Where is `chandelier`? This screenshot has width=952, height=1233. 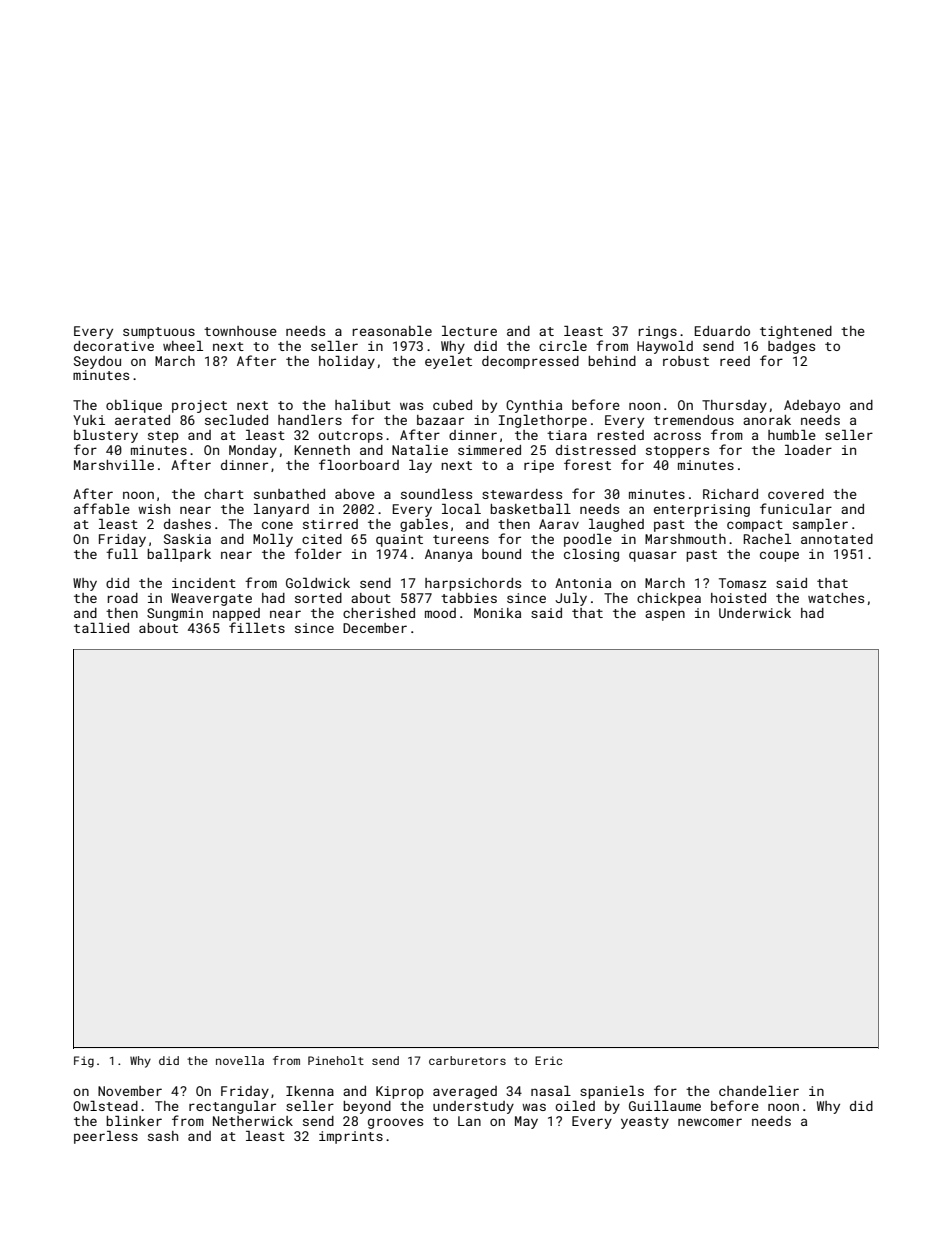
chandelier is located at coordinates (759, 1091).
